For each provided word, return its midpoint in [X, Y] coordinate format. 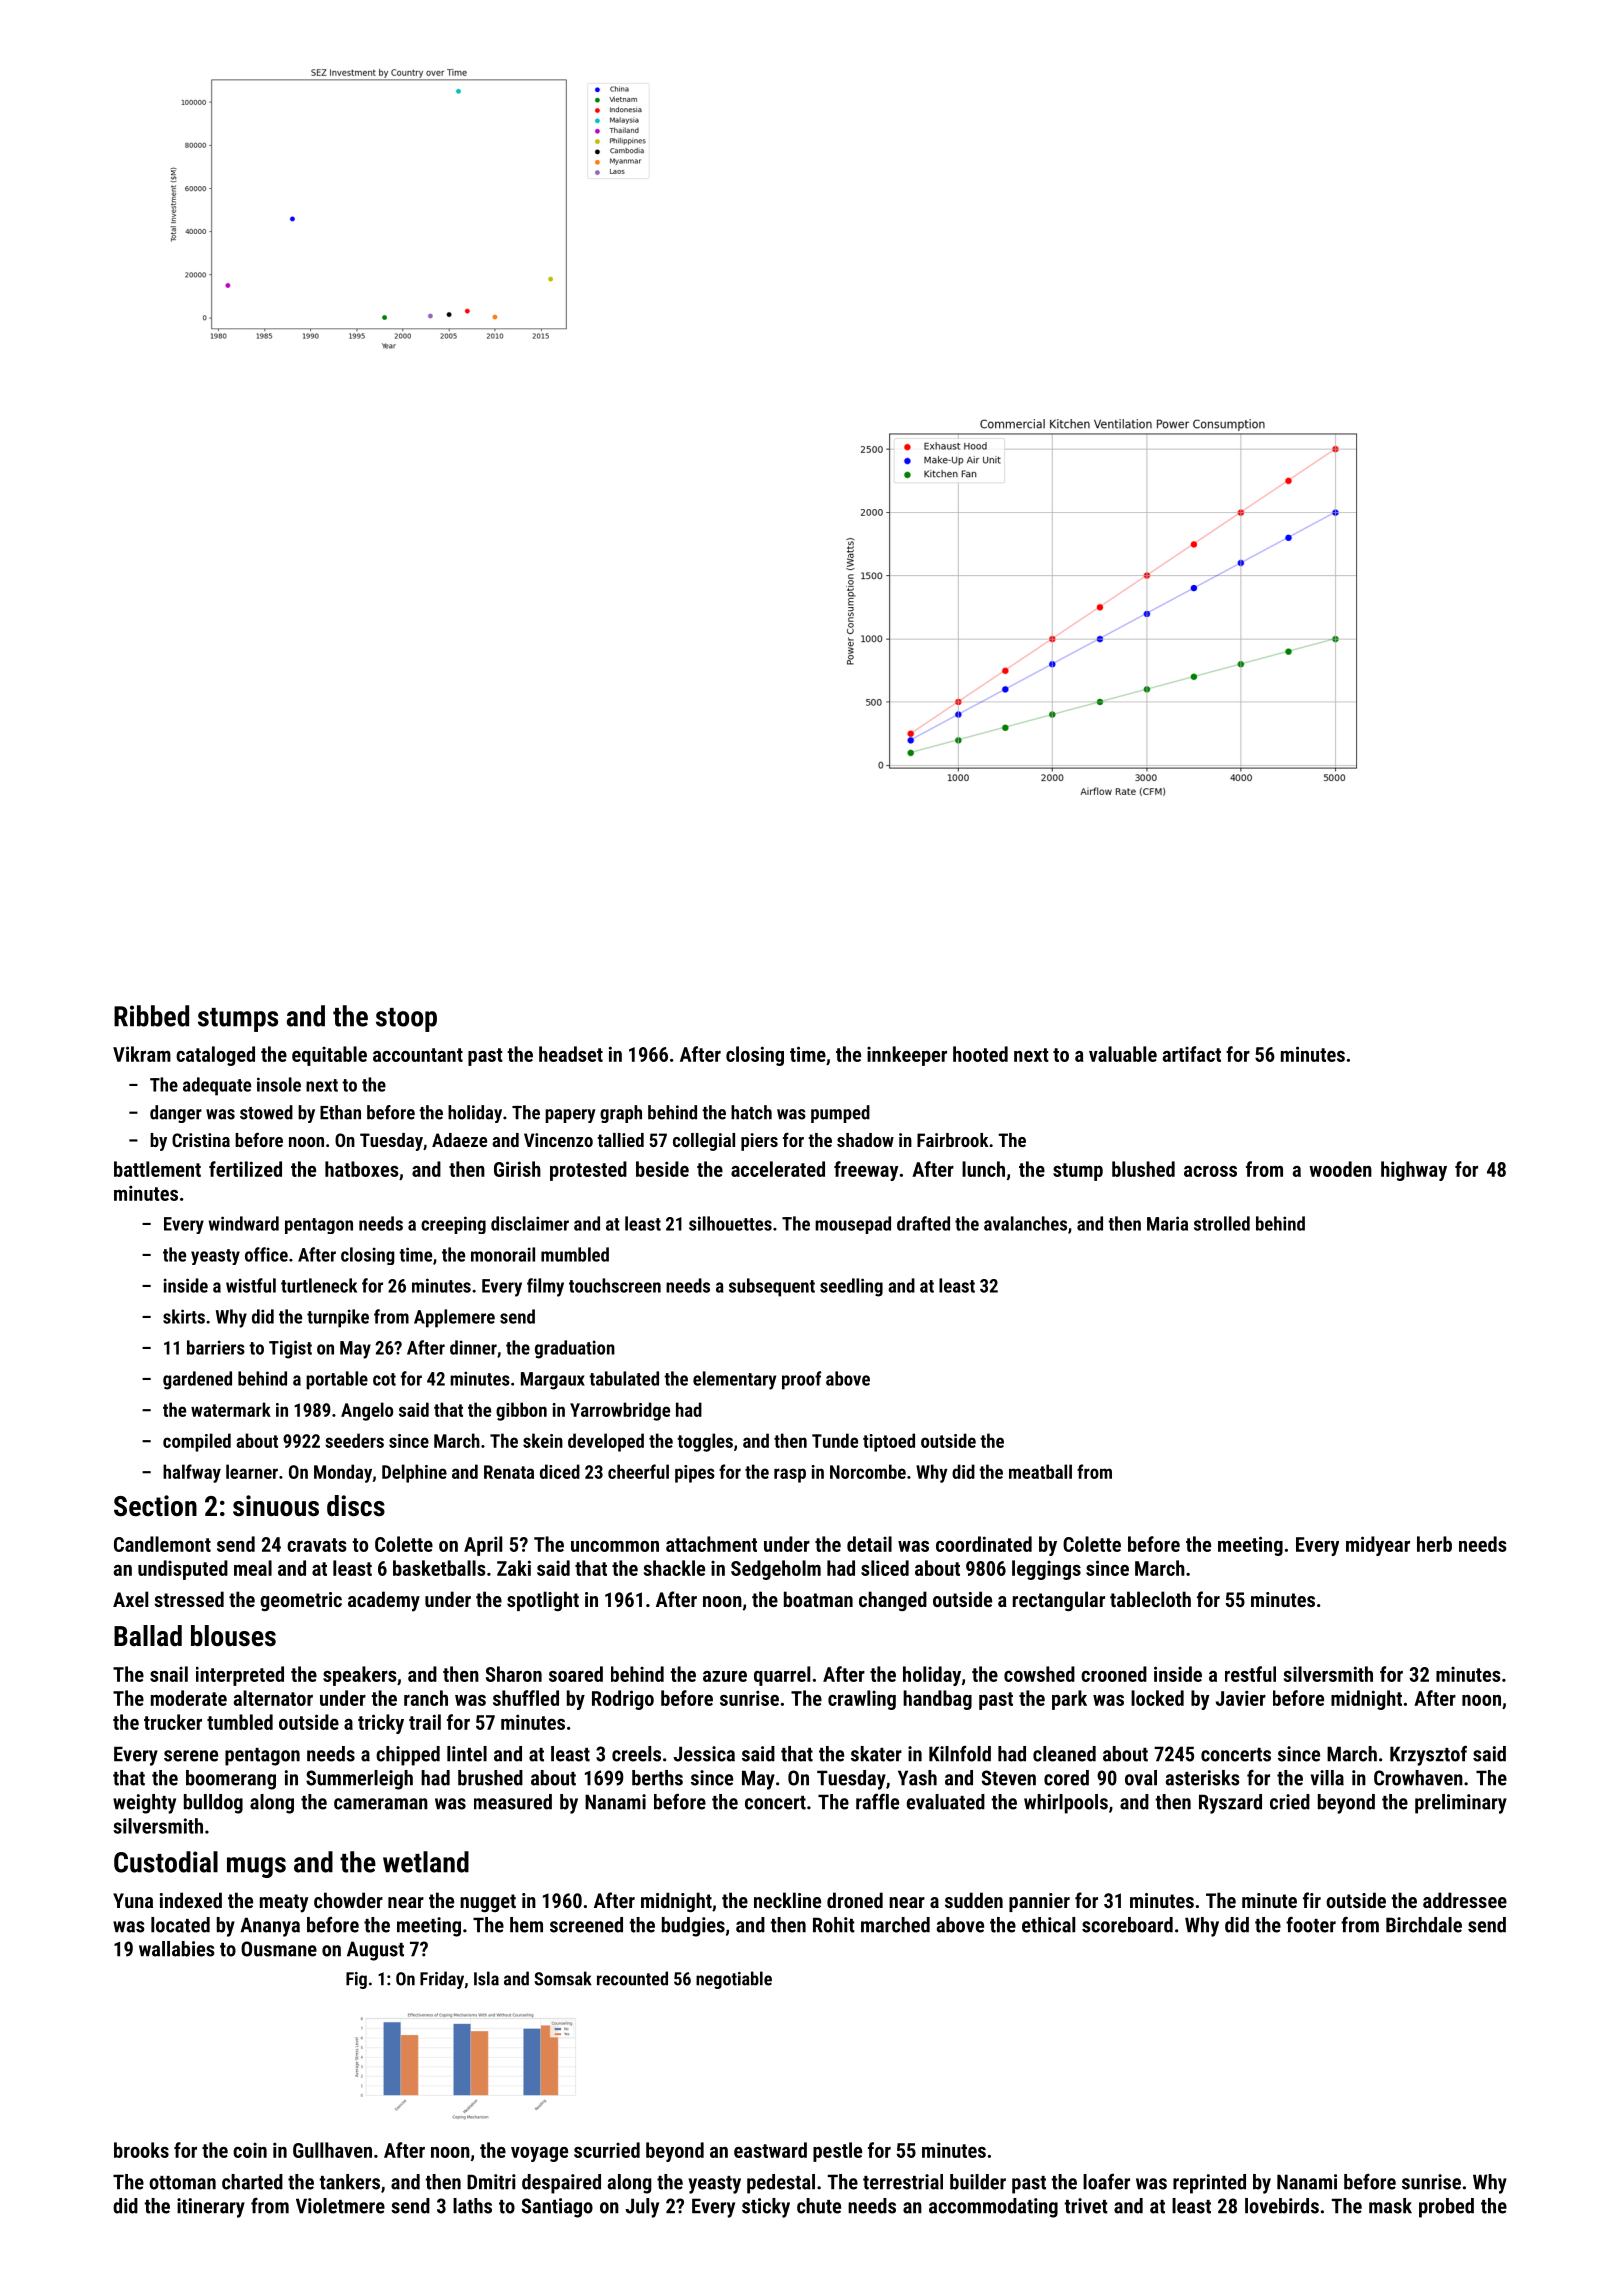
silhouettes [730, 1223]
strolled [1222, 1223]
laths [472, 2206]
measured [513, 1802]
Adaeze [459, 1140]
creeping [453, 1225]
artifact [1191, 1054]
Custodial [166, 1862]
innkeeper [907, 1056]
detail [869, 1544]
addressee [1465, 1900]
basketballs [439, 1568]
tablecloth [1150, 1599]
